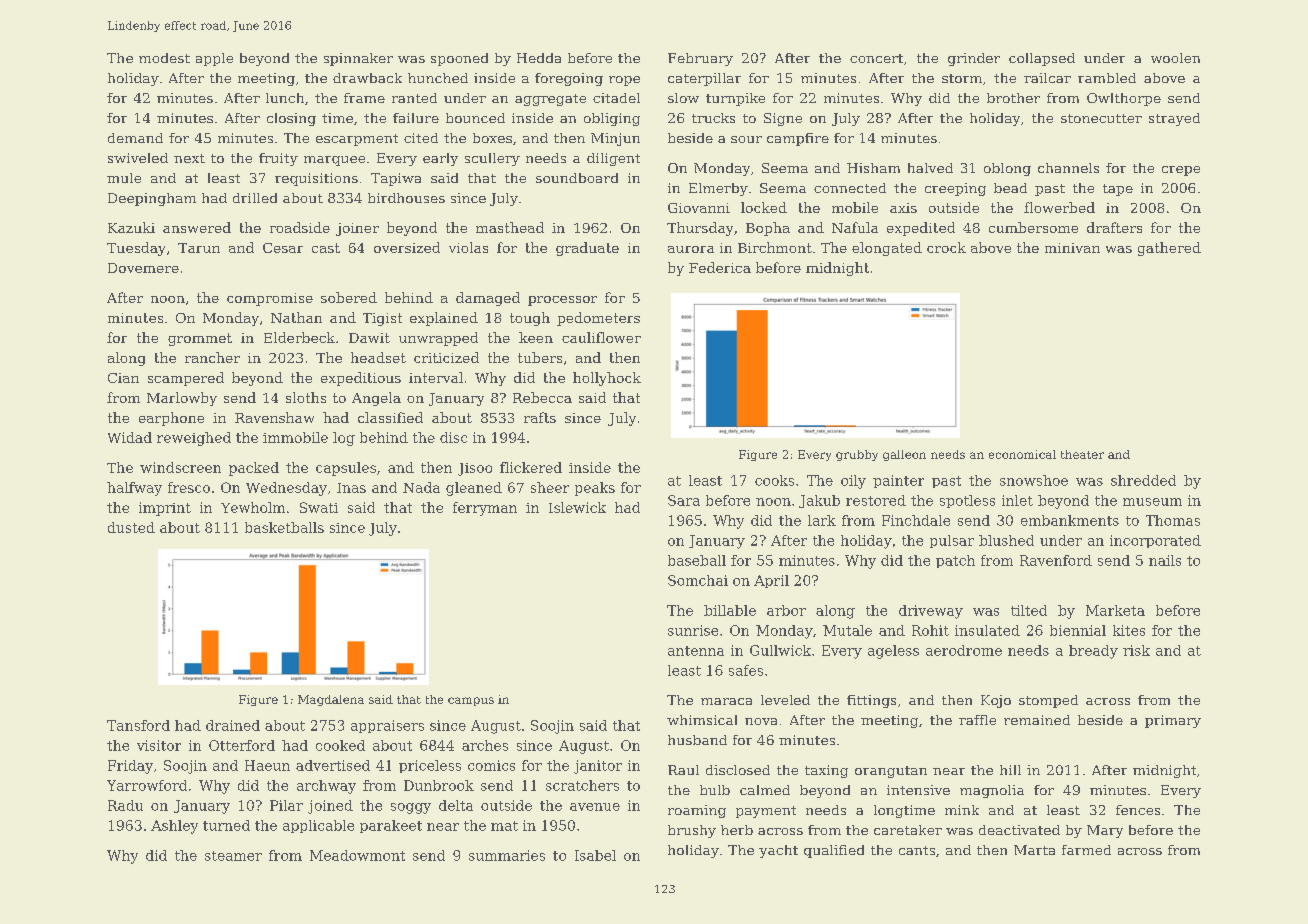  What do you see at coordinates (164, 58) in the document?
I see `modest` at bounding box center [164, 58].
